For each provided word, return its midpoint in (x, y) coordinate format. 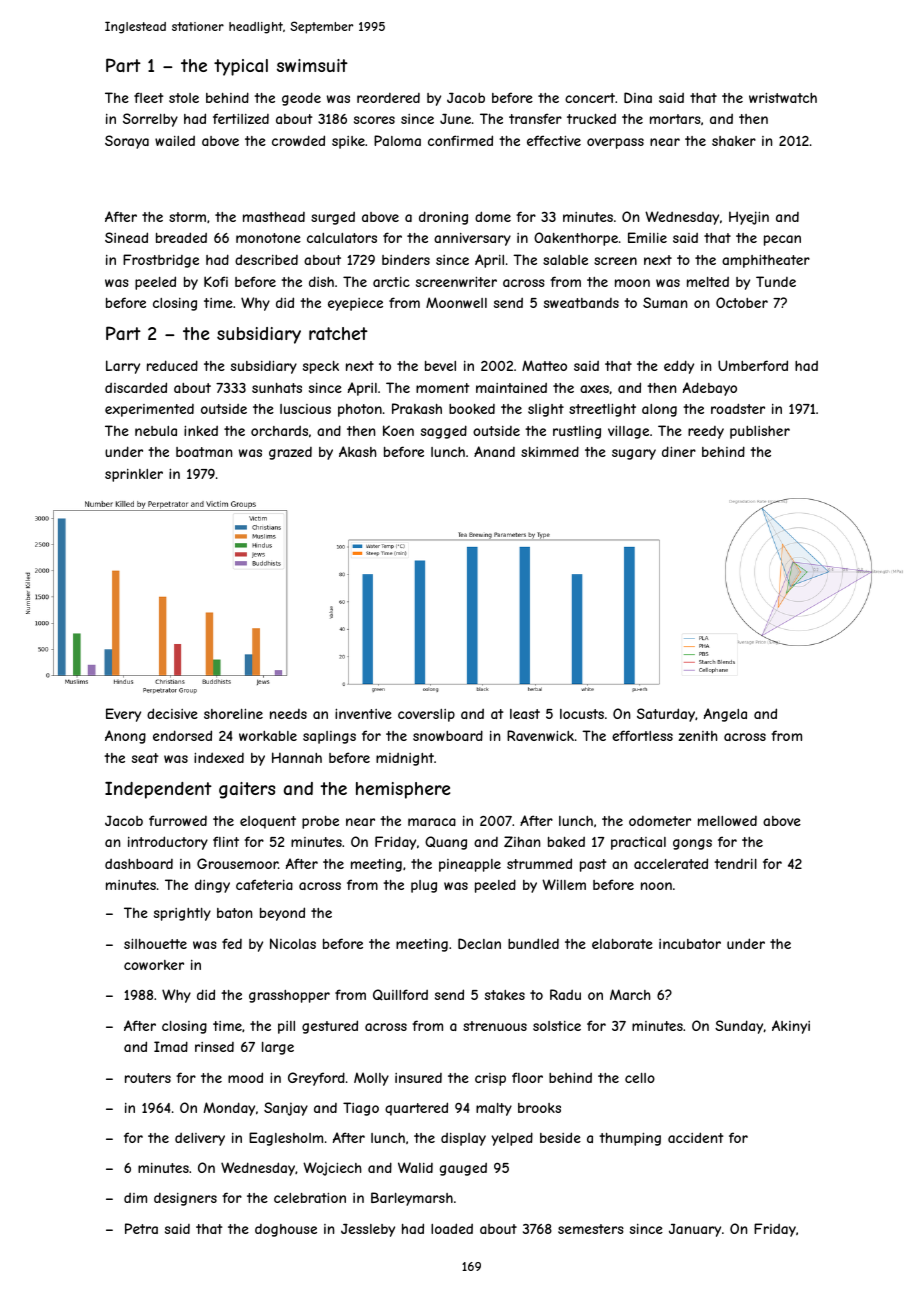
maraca (432, 822)
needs (288, 714)
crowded (298, 140)
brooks (539, 1108)
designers (185, 1199)
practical (638, 843)
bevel (440, 366)
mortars (675, 119)
